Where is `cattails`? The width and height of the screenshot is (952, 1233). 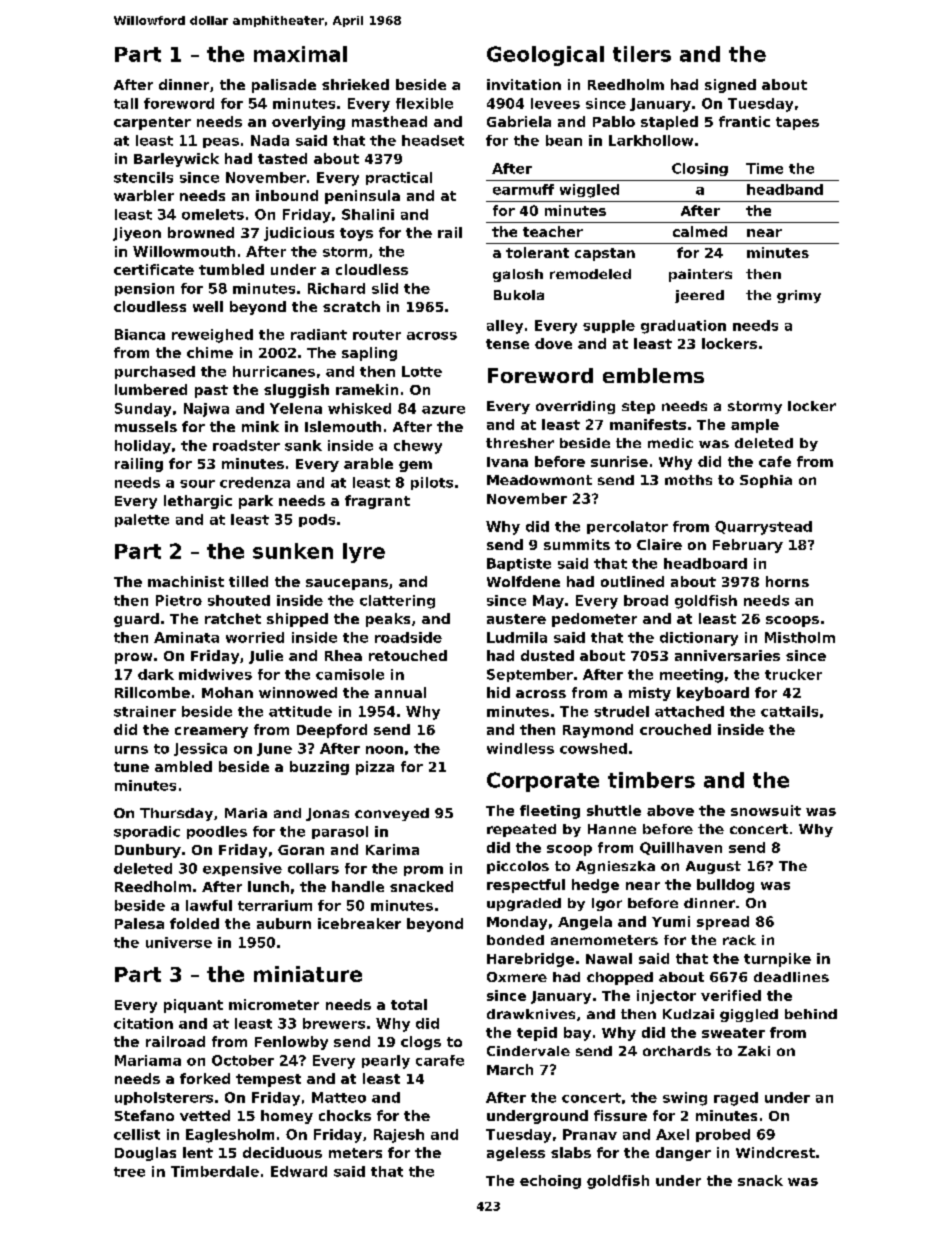 cattails is located at coordinates (789, 711).
